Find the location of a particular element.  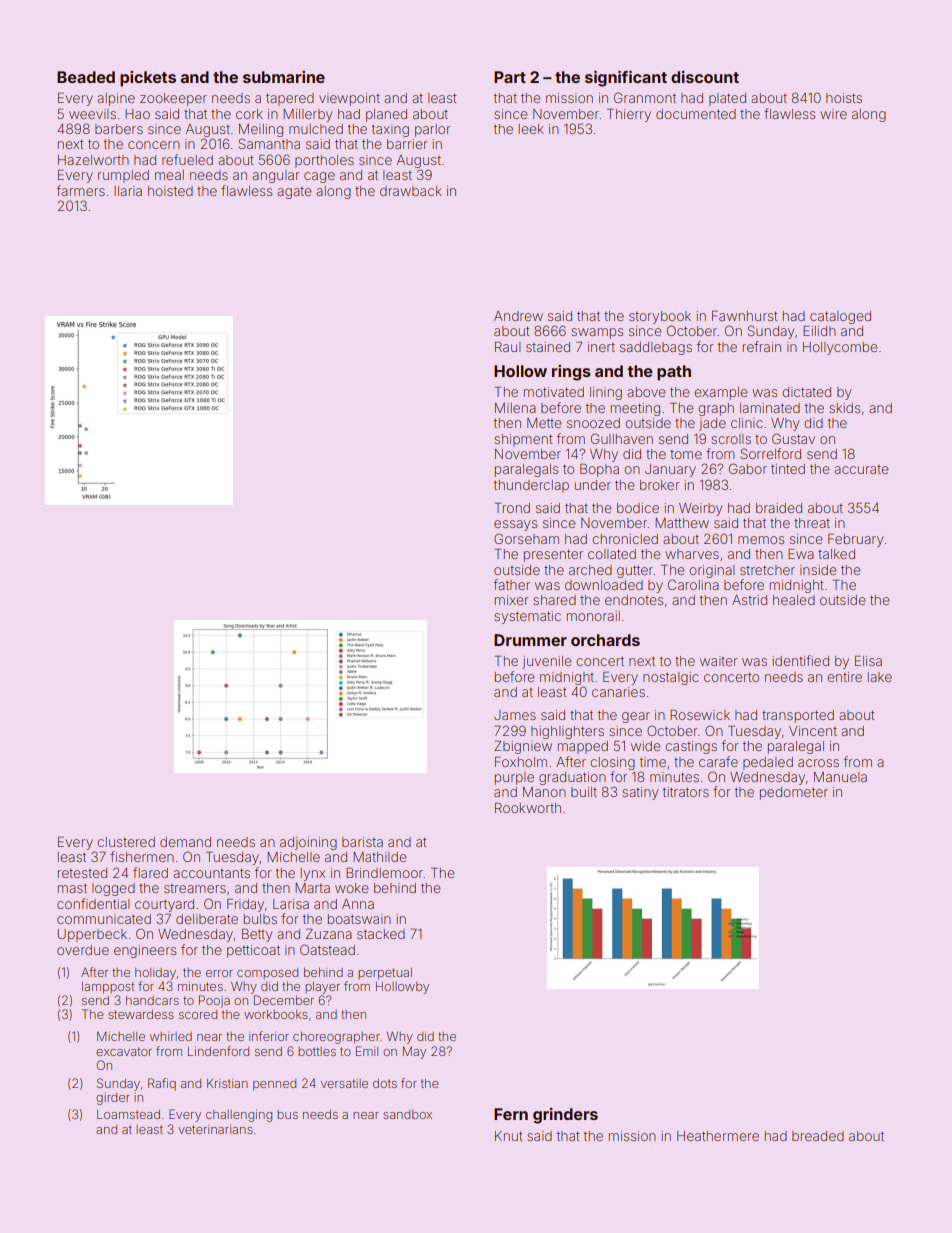

Knut is located at coordinates (508, 1136).
